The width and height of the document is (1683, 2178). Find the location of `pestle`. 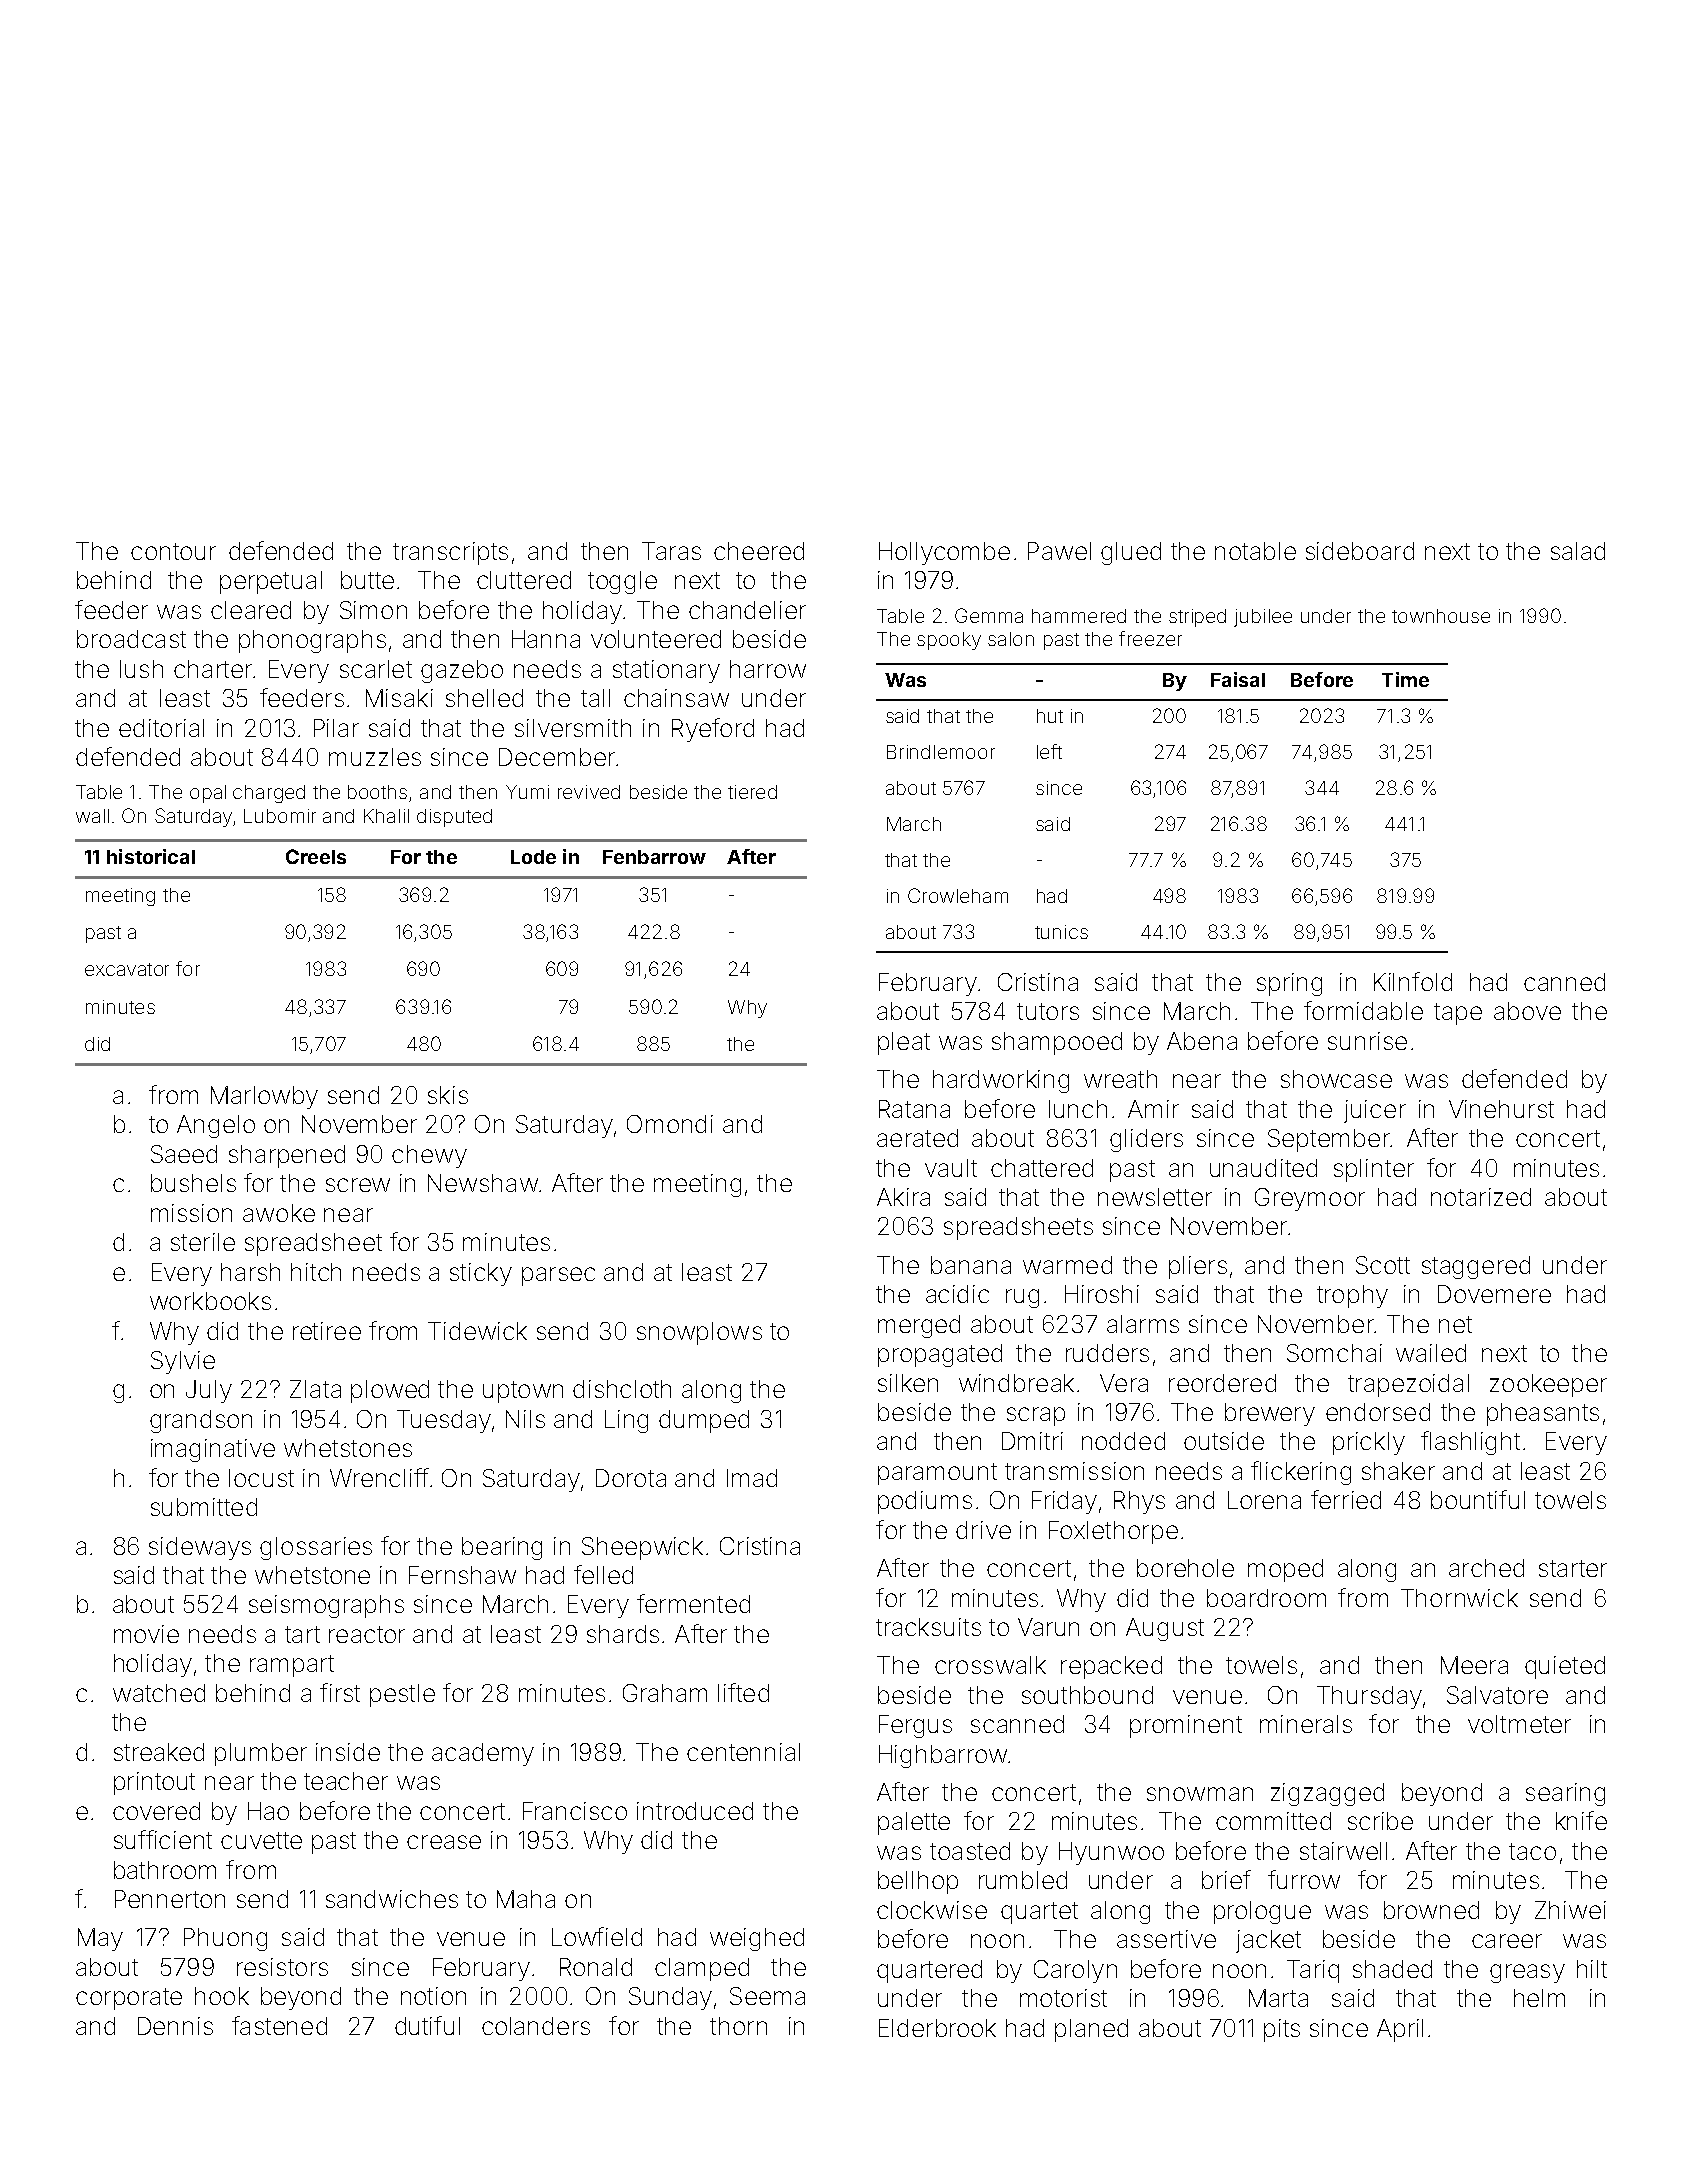

pestle is located at coordinates (402, 1695).
